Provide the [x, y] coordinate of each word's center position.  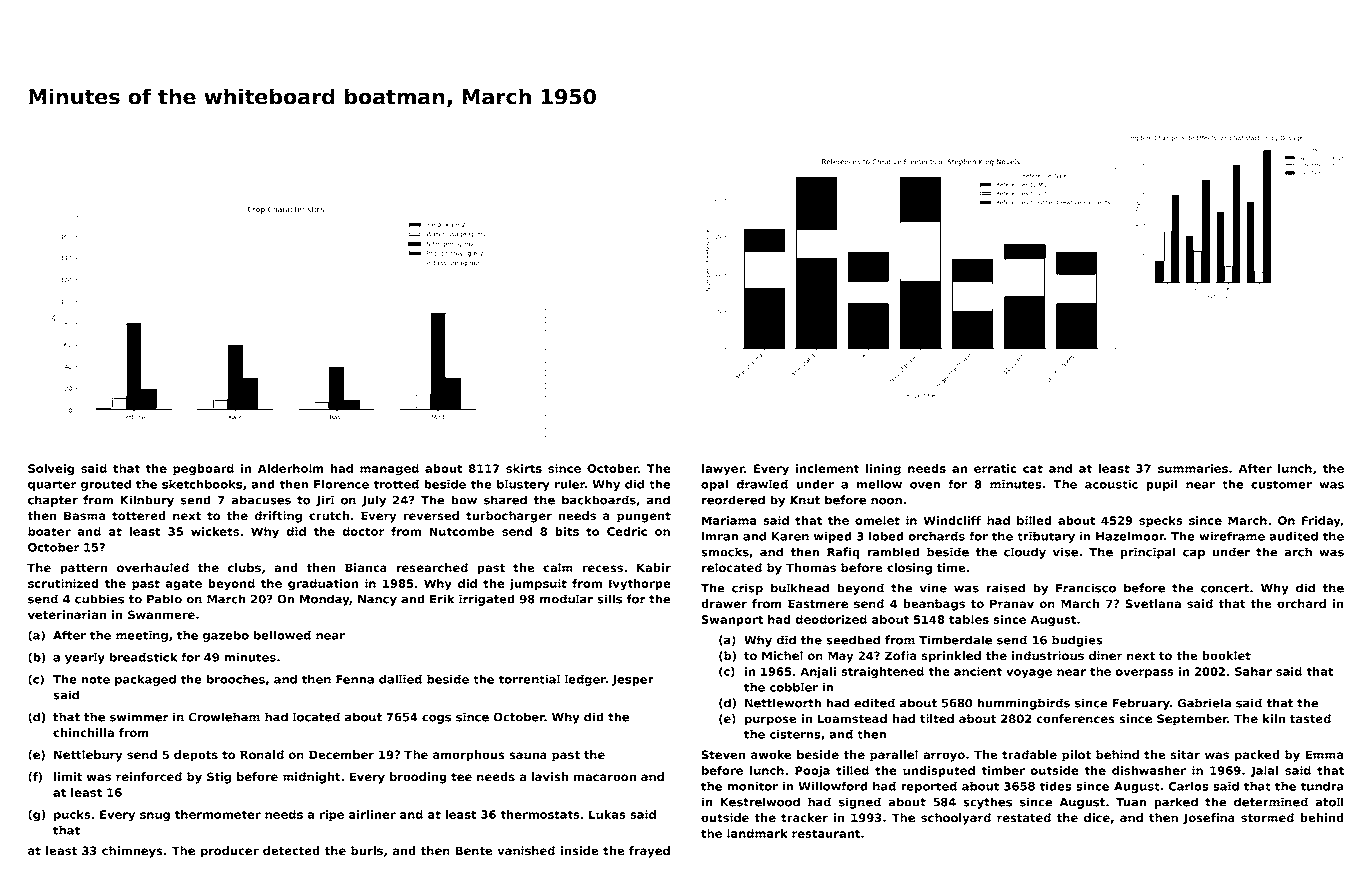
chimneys [132, 852]
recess [602, 568]
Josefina [1209, 818]
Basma [85, 515]
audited [1293, 536]
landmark [757, 833]
